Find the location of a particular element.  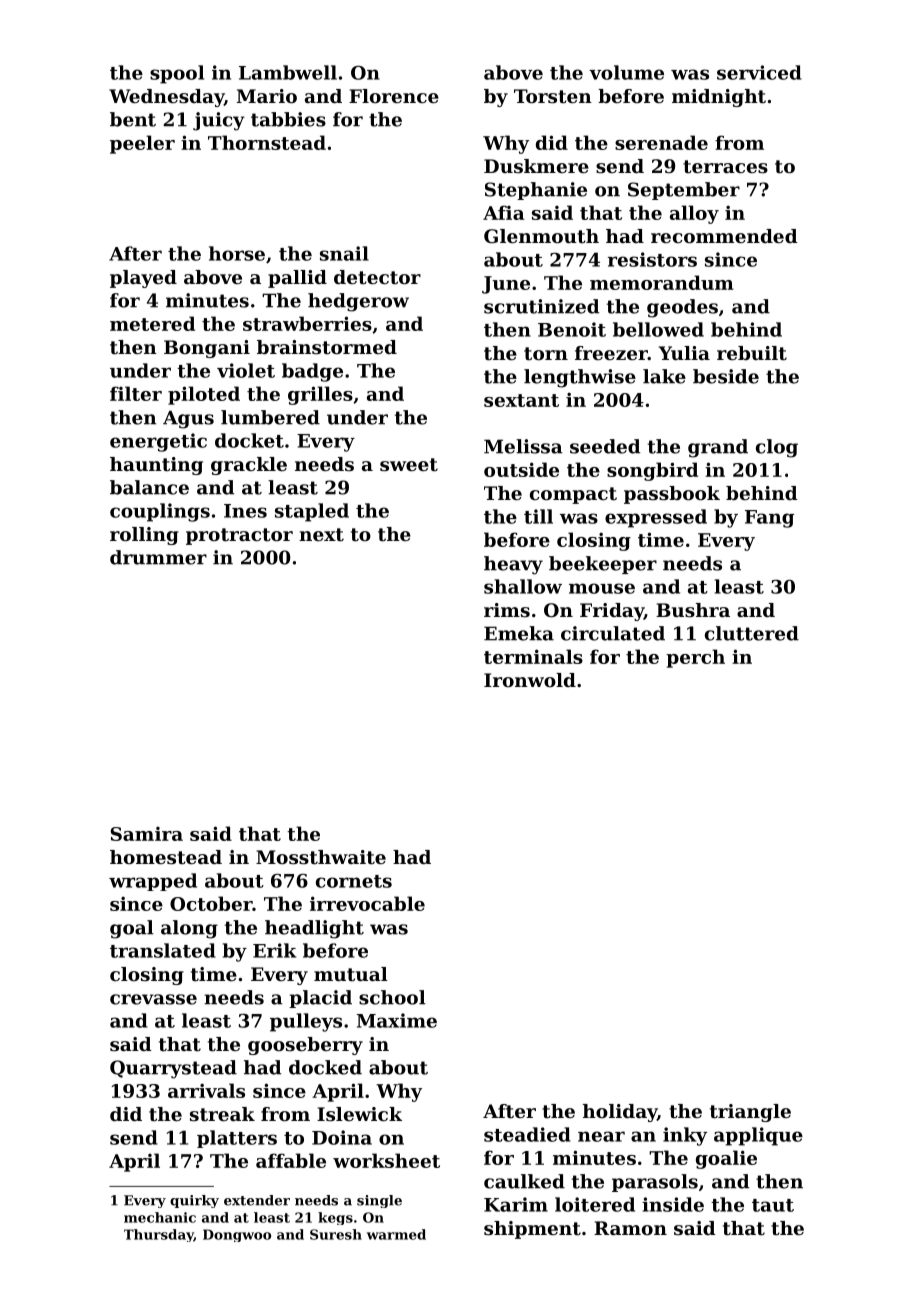

snail is located at coordinates (344, 253).
